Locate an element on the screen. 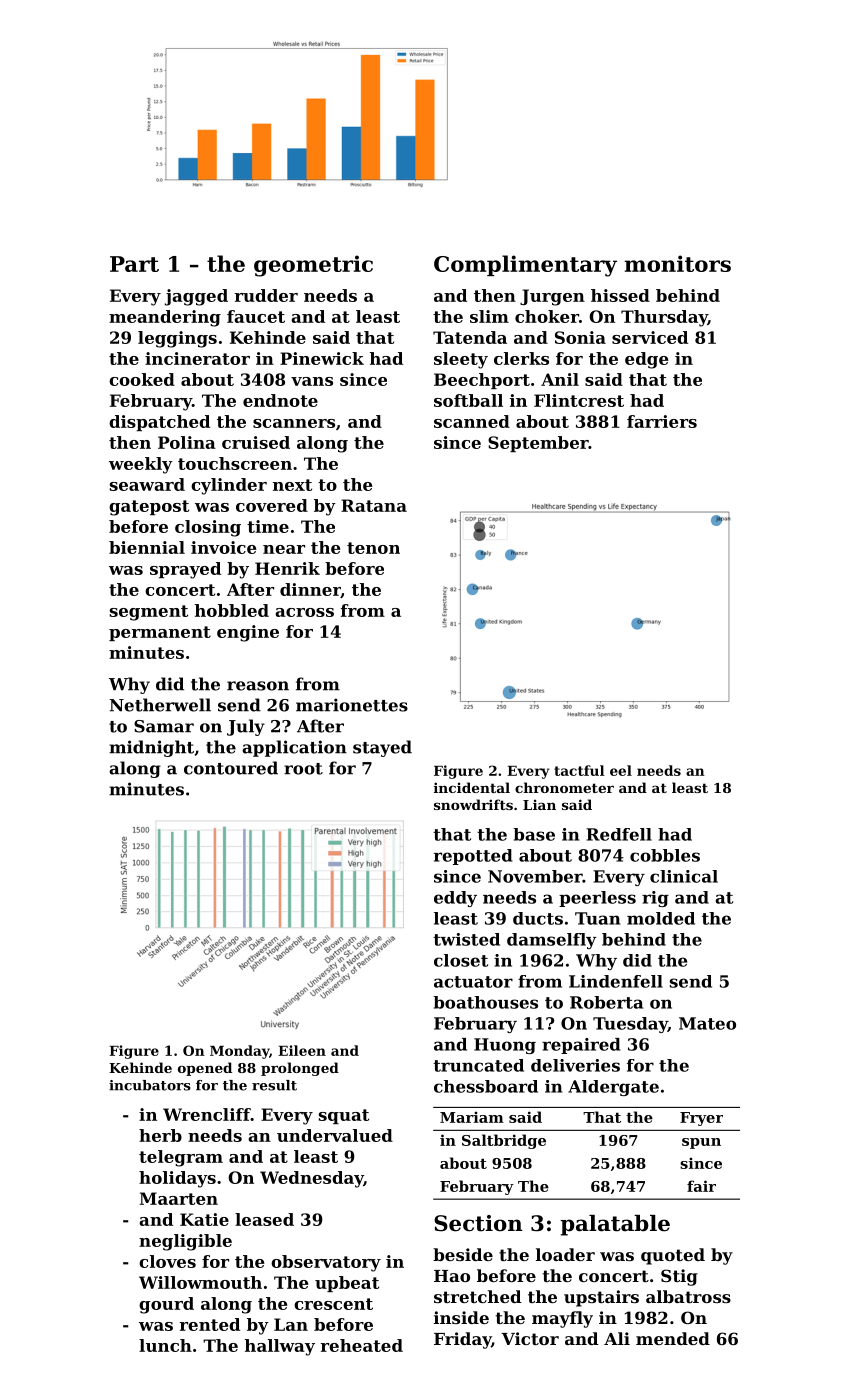 The height and width of the screenshot is (1400, 849). mended is located at coordinates (673, 1338).
